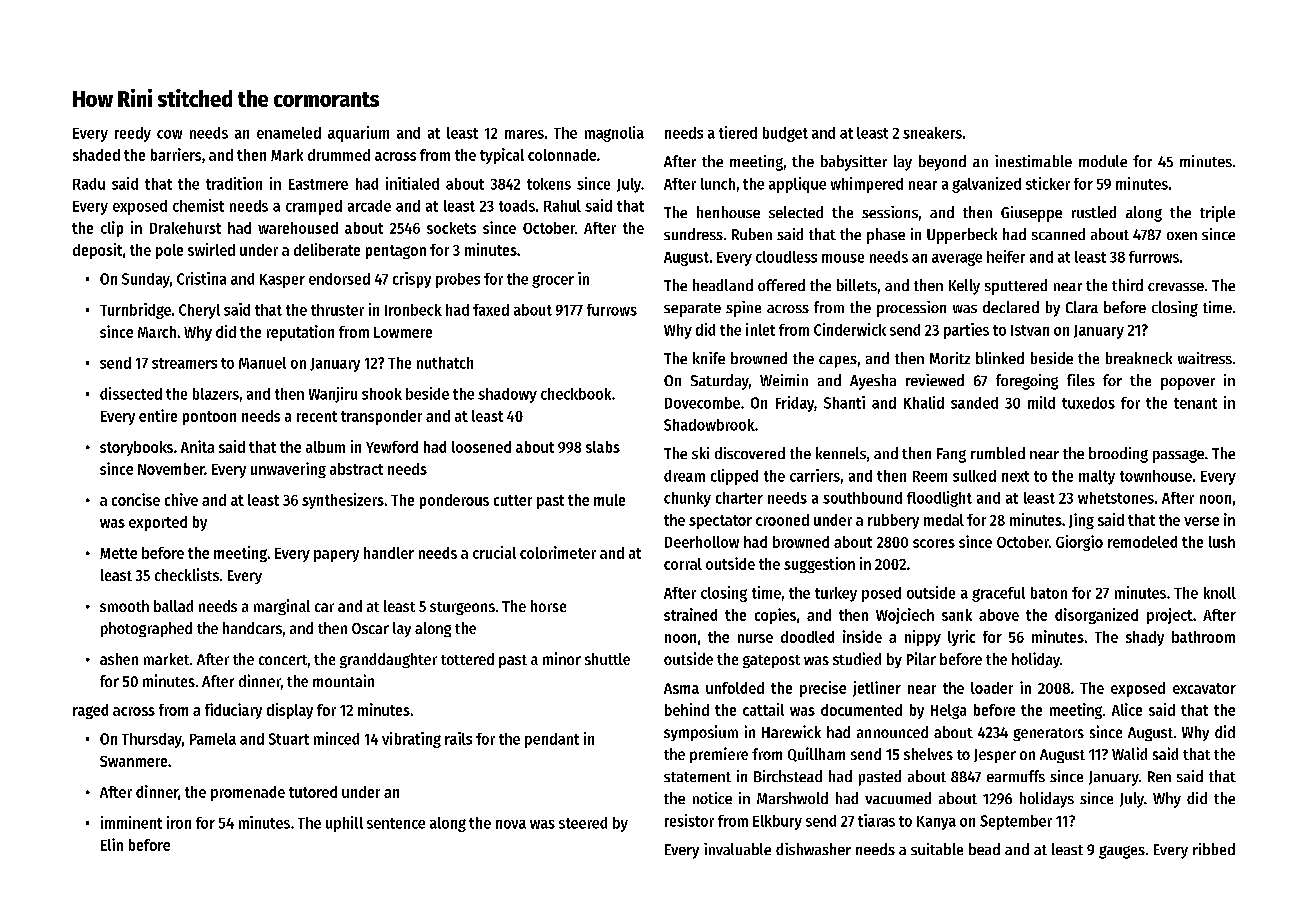 This screenshot has width=1308, height=924. I want to click on promenade, so click(248, 793).
